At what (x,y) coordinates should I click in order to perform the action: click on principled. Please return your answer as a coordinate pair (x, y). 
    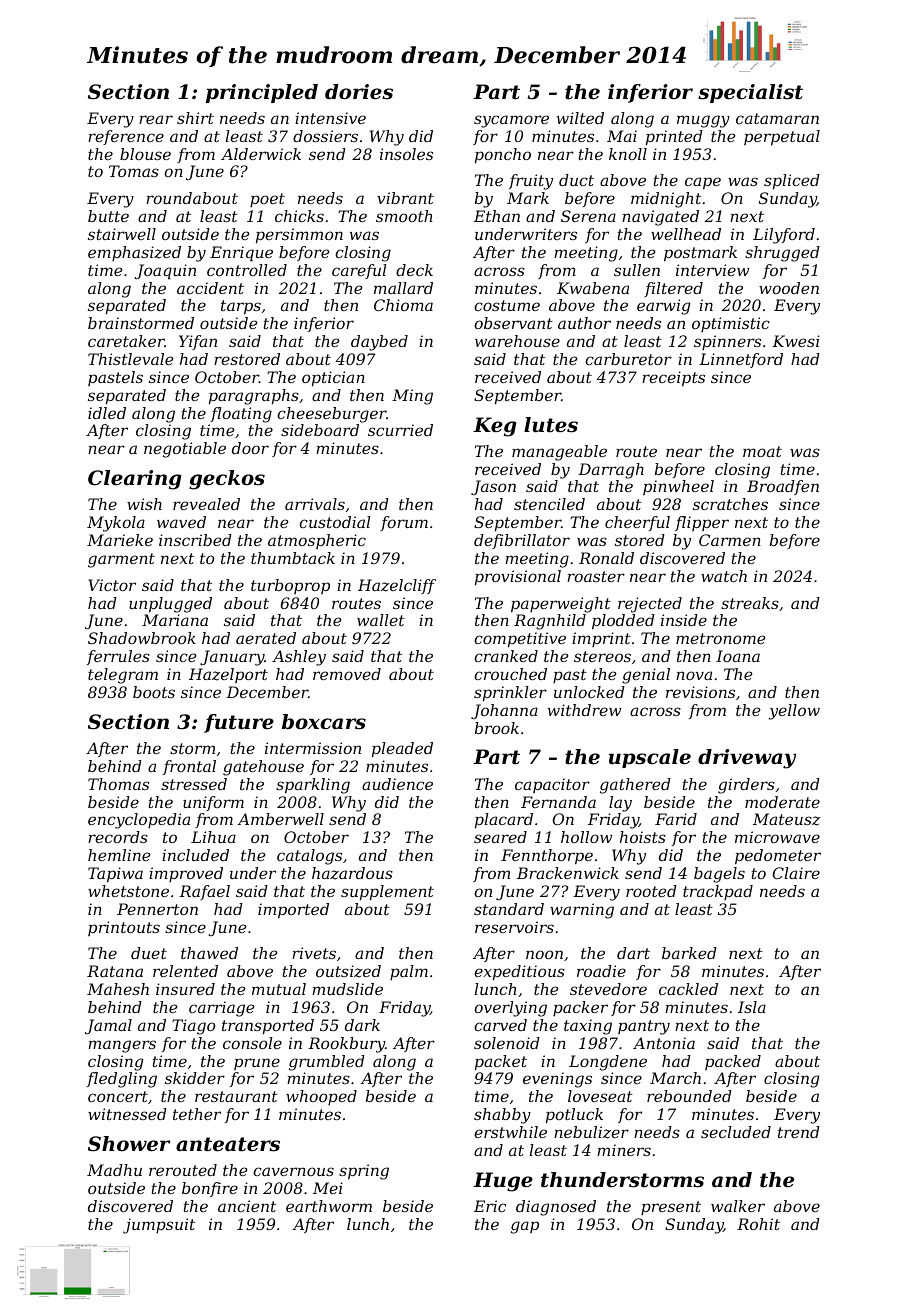
    Looking at the image, I should click on (262, 93).
